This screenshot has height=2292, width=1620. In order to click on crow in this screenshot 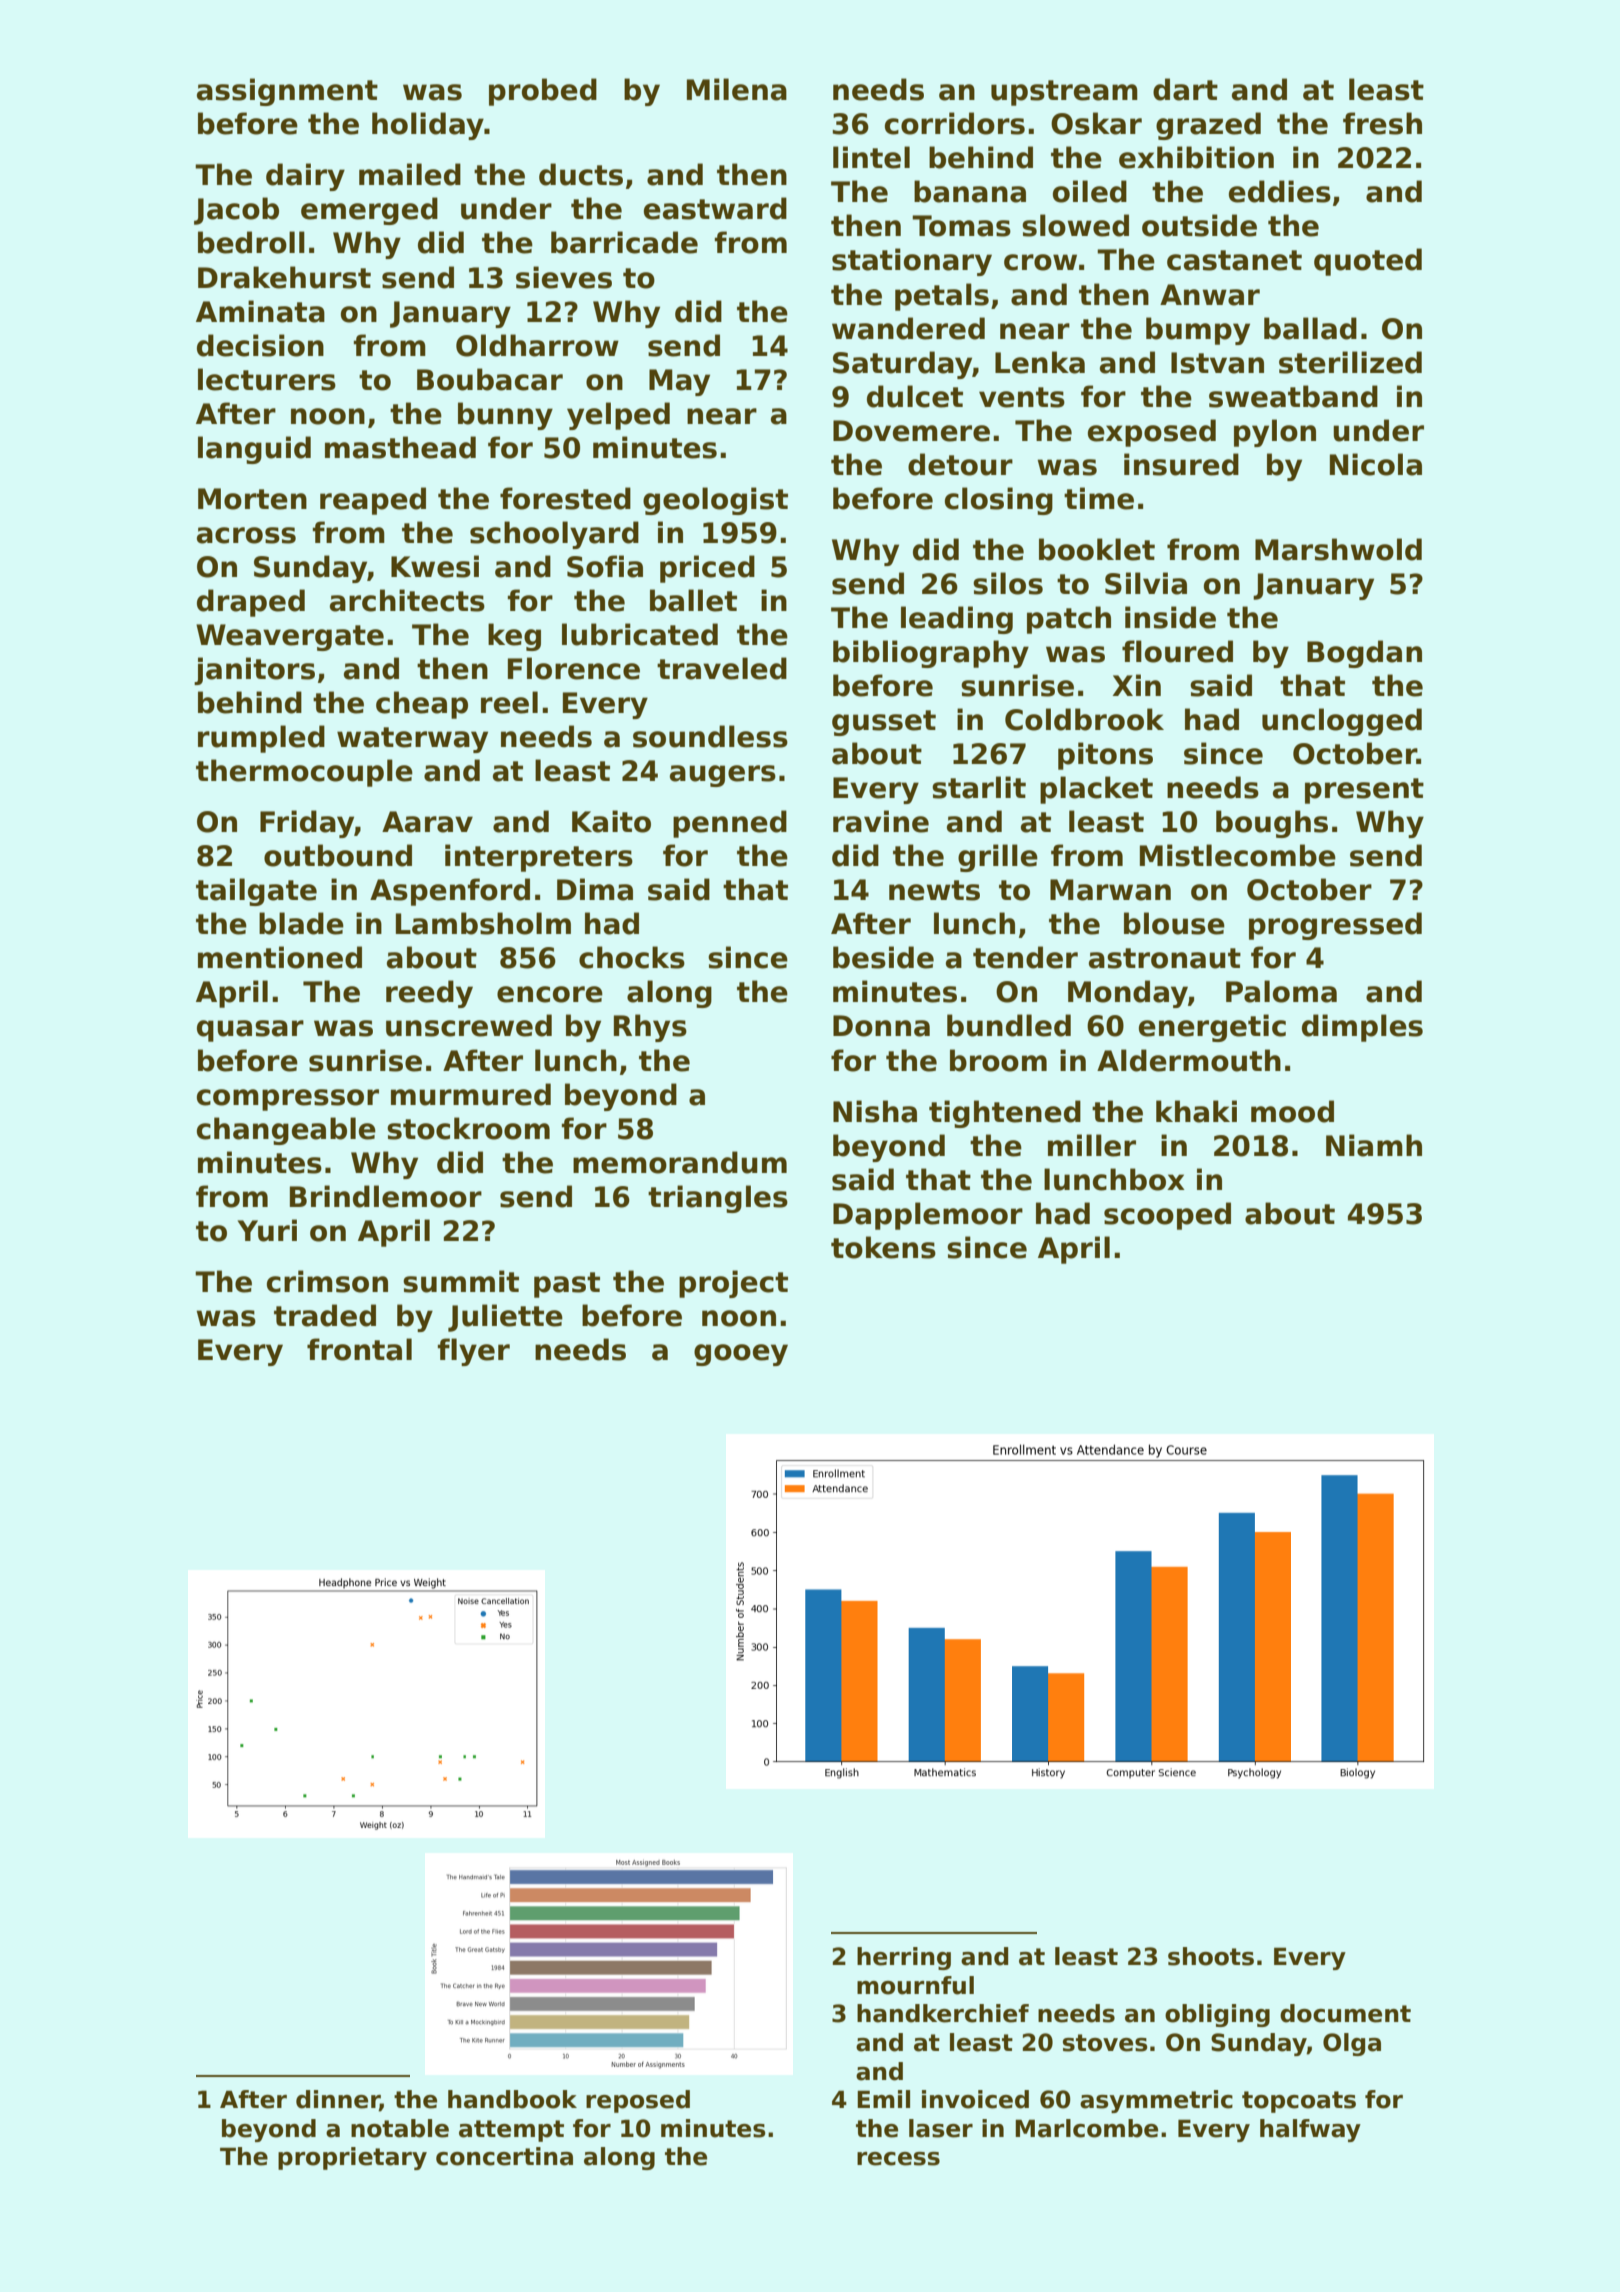, I will do `click(1040, 262)`.
